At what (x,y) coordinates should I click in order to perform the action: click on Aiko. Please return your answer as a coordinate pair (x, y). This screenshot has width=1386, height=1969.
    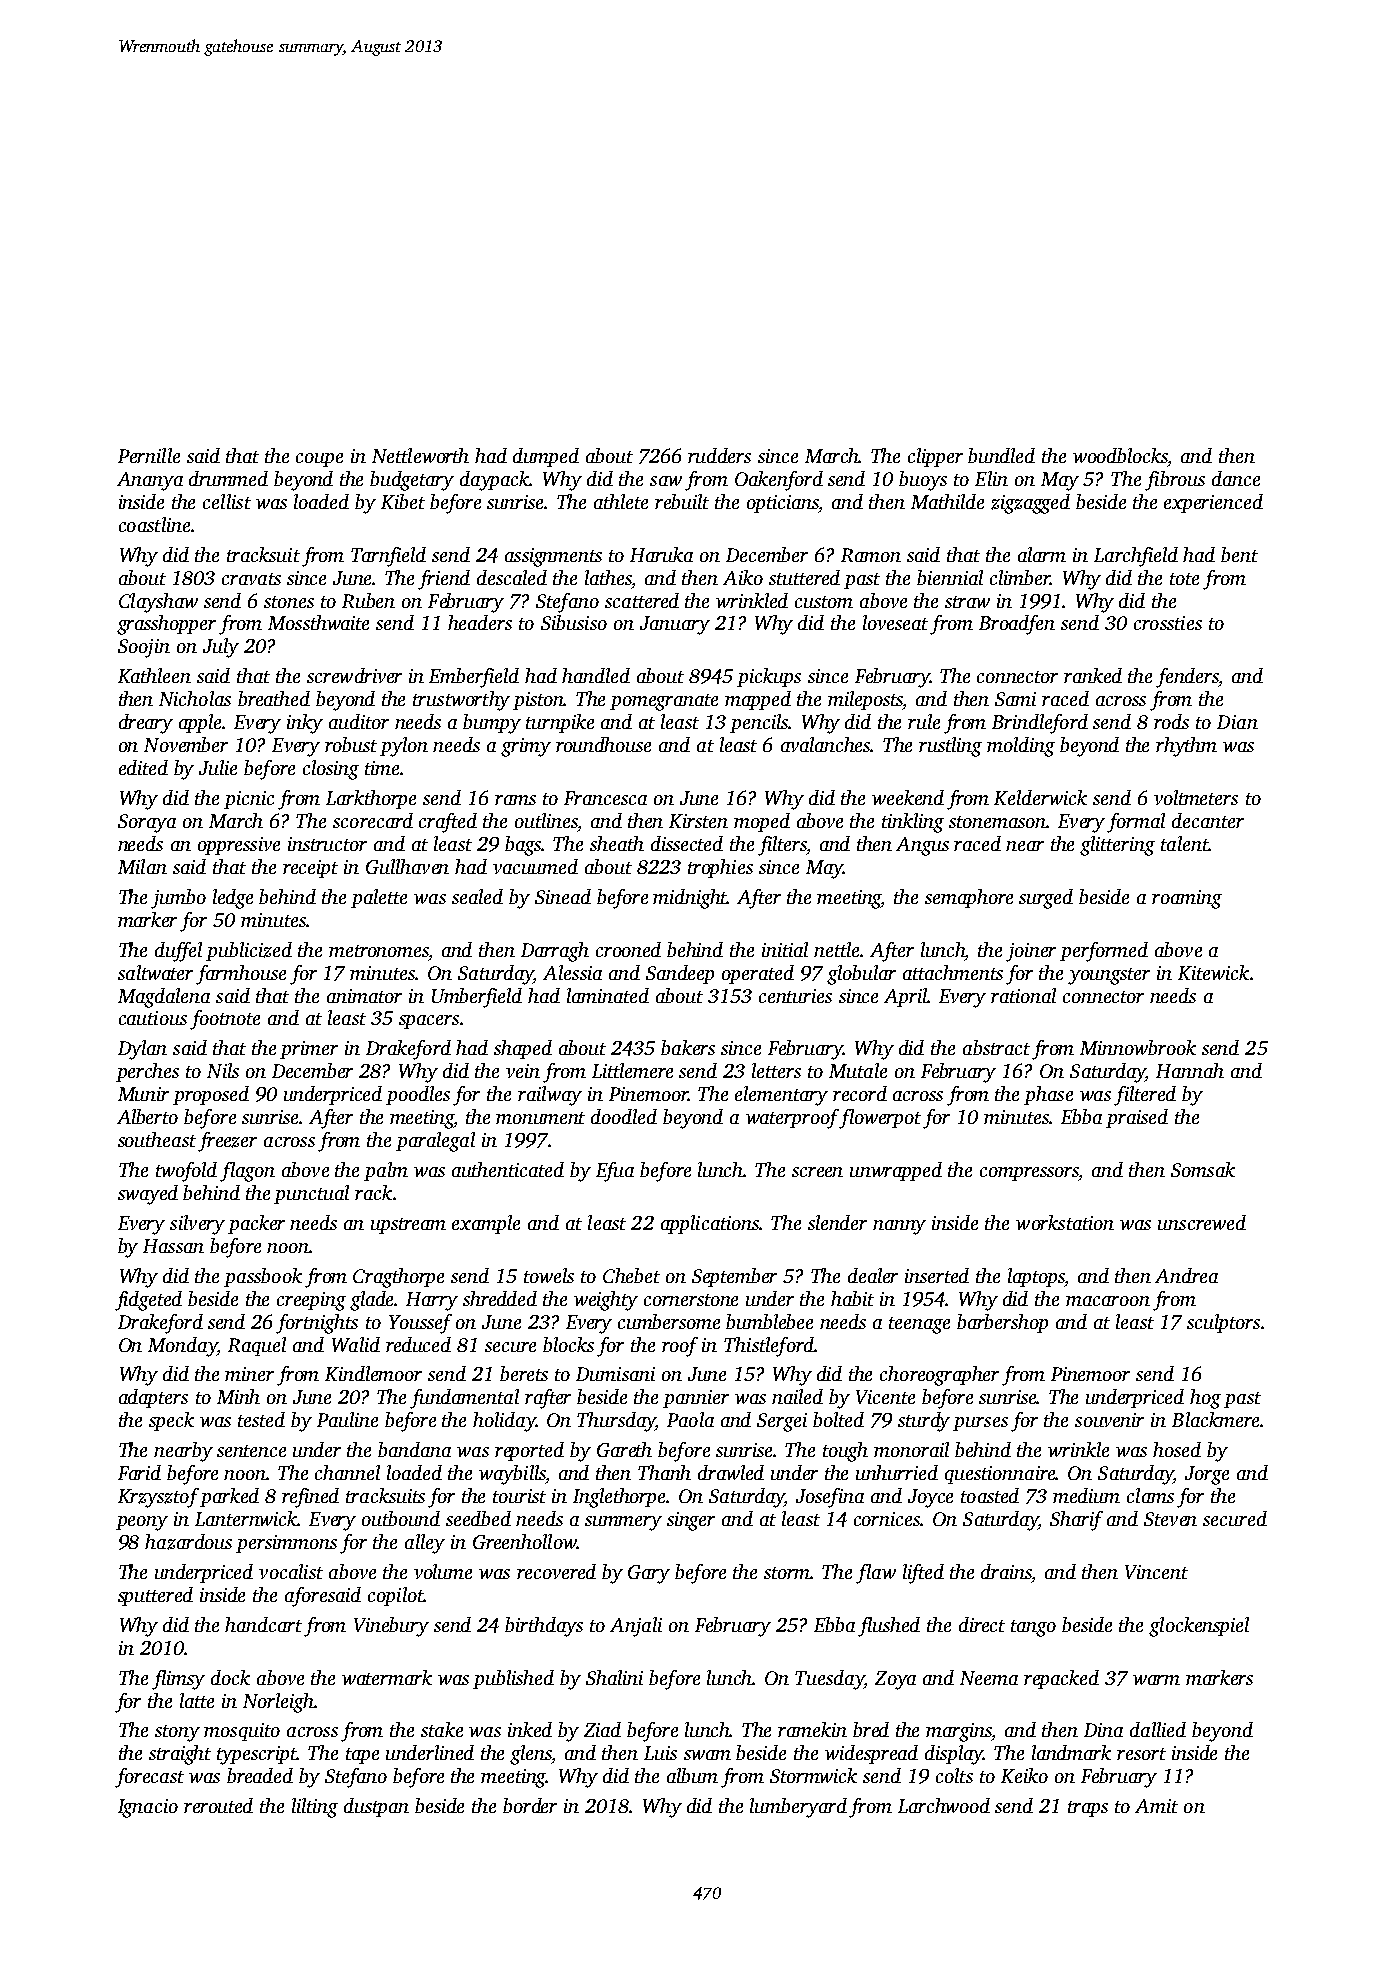
    Looking at the image, I should click on (743, 577).
